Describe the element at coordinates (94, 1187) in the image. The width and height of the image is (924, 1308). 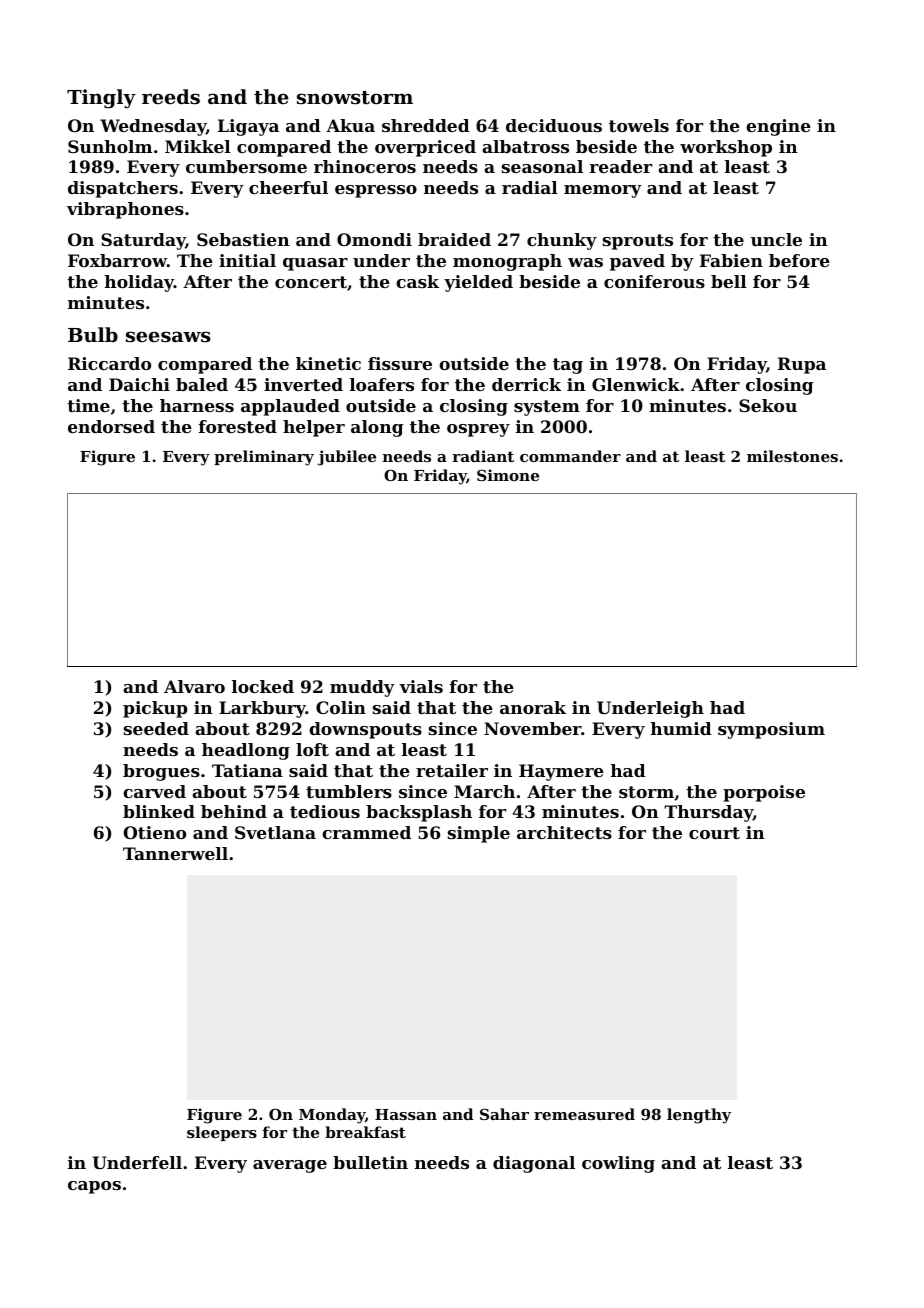
I see `capos` at that location.
